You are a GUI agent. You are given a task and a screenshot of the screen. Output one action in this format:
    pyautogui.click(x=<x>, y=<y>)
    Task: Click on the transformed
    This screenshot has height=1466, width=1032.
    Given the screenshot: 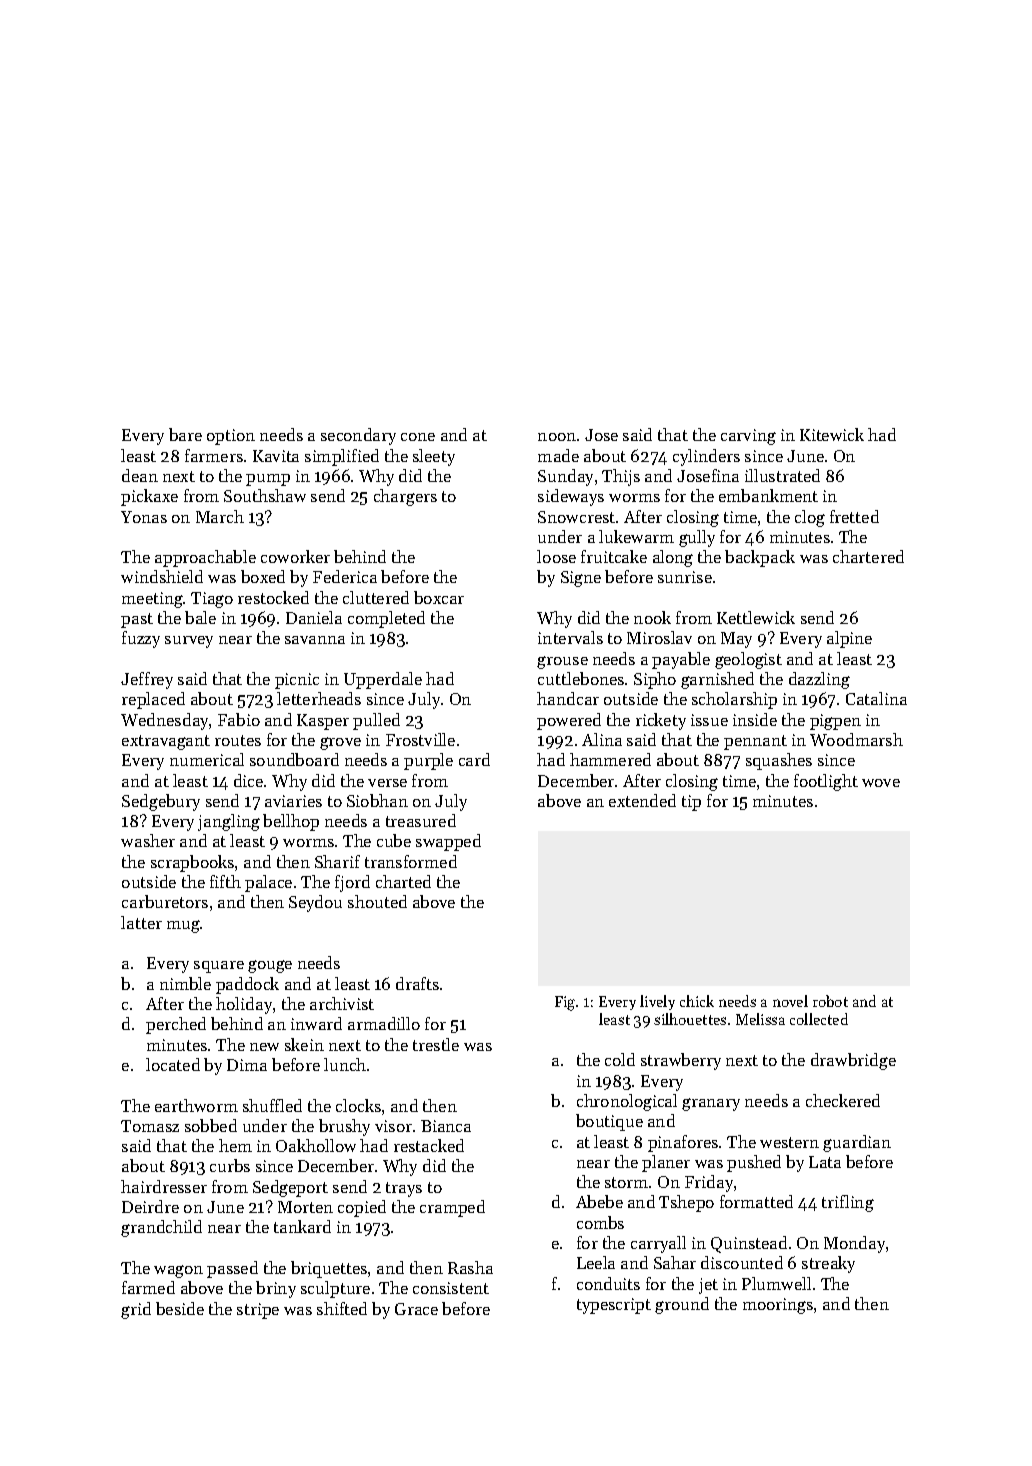 What is the action you would take?
    pyautogui.click(x=411, y=861)
